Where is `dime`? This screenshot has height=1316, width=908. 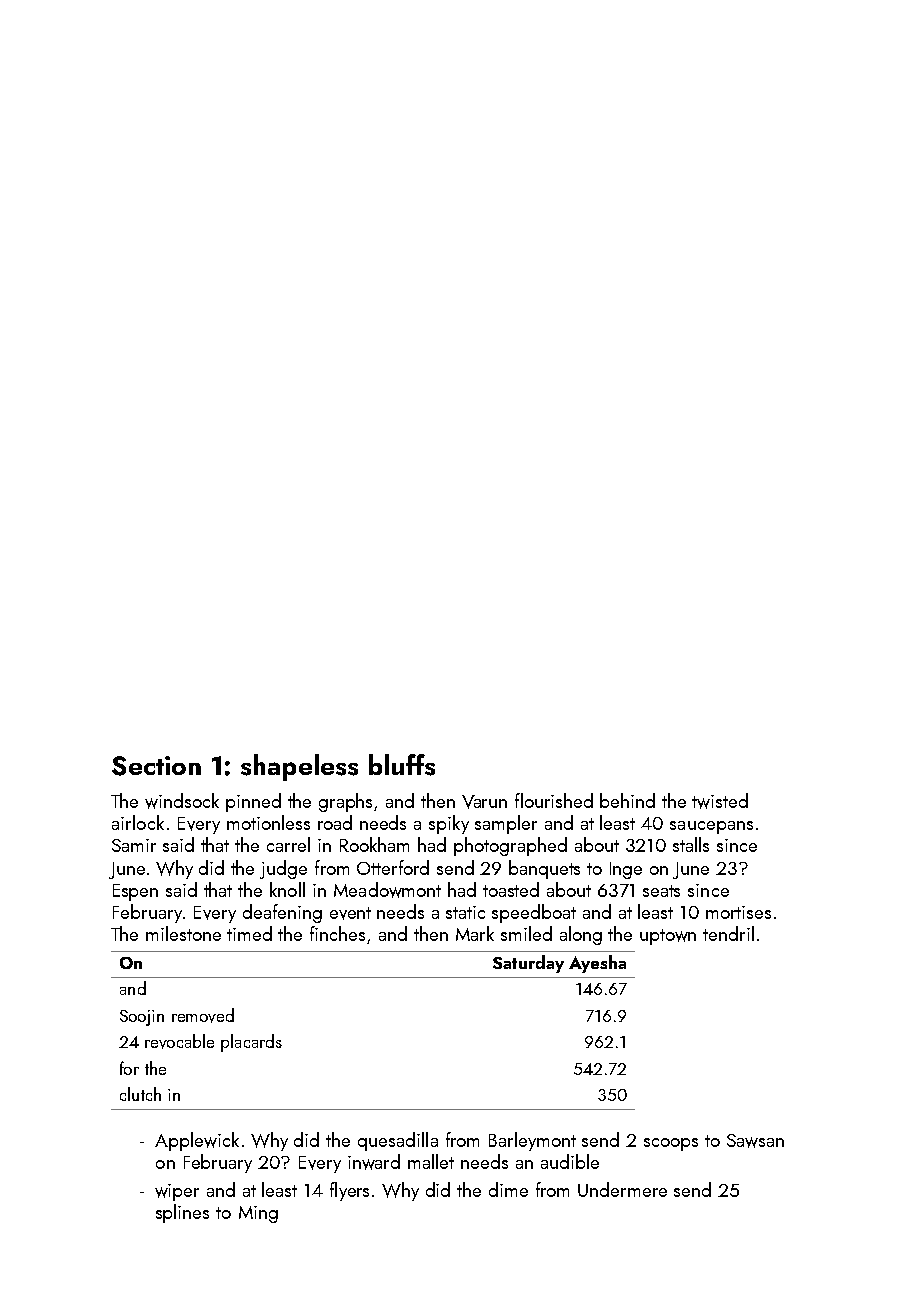
dime is located at coordinates (508, 1189).
